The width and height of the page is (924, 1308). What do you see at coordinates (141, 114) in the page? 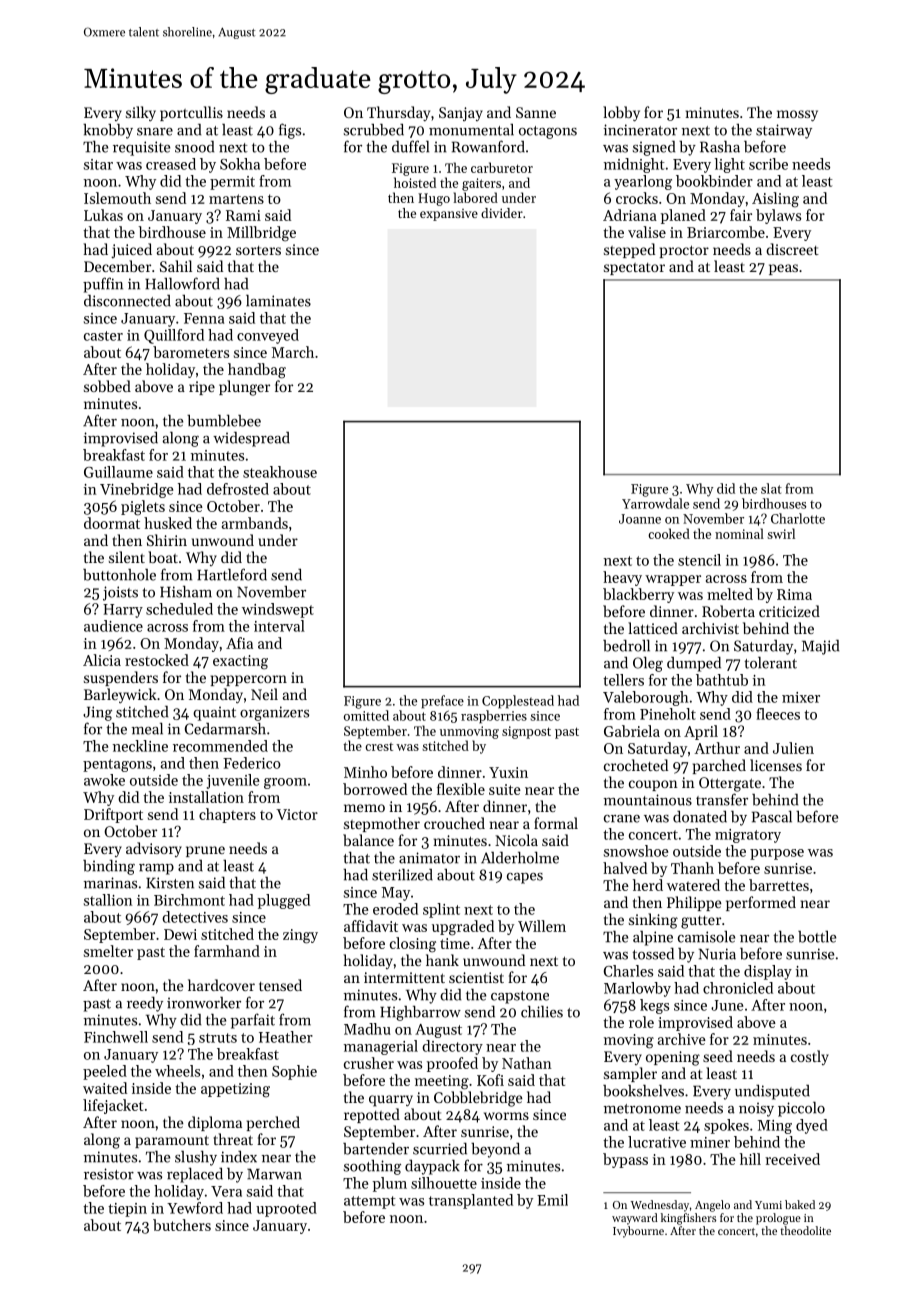
I see `silky` at bounding box center [141, 114].
